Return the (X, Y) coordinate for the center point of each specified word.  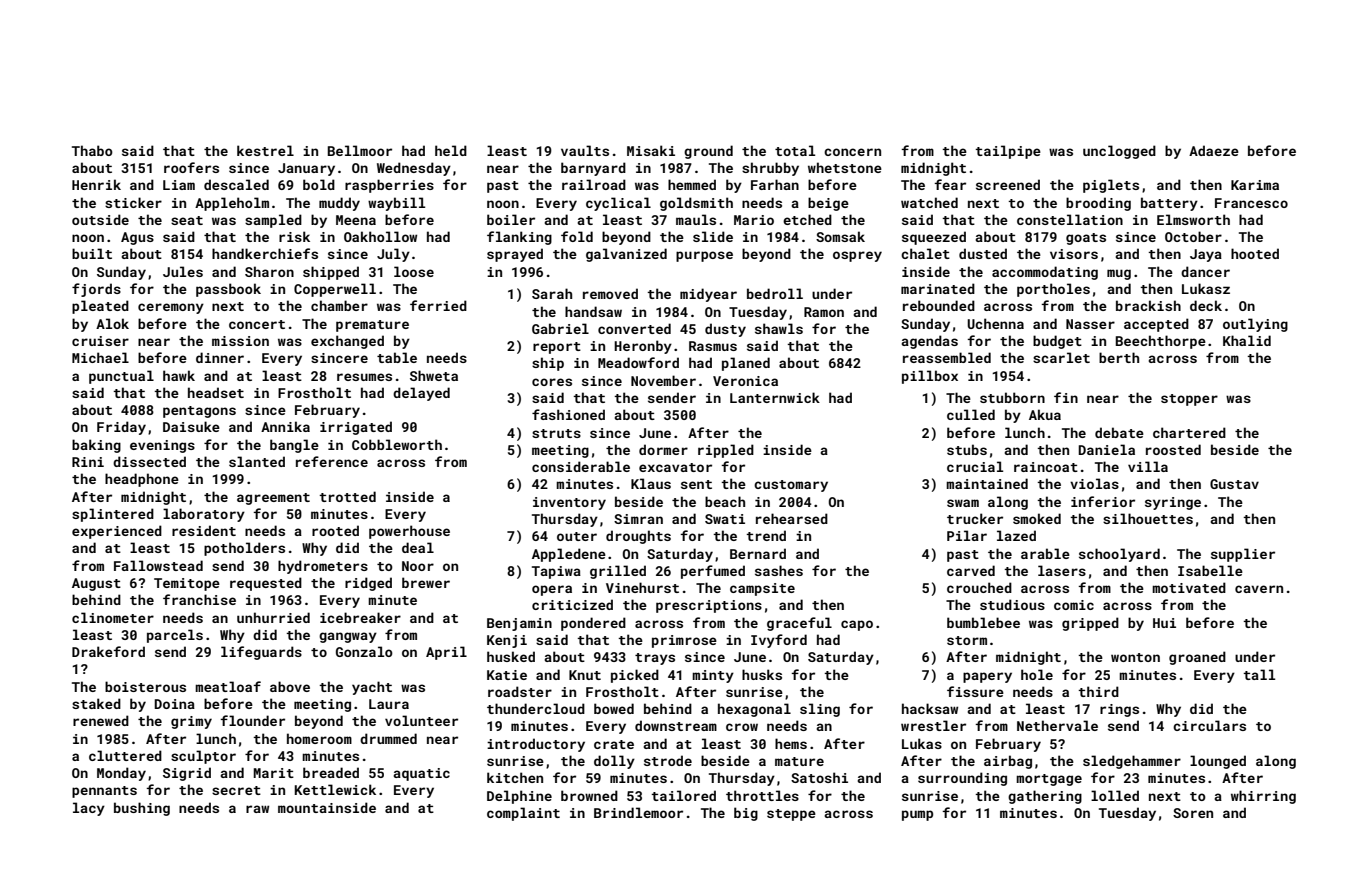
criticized (572, 604)
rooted (335, 530)
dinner (220, 357)
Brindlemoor (638, 812)
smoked (1037, 518)
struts (556, 433)
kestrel (265, 150)
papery (987, 677)
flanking (519, 238)
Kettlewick (335, 789)
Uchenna (995, 323)
